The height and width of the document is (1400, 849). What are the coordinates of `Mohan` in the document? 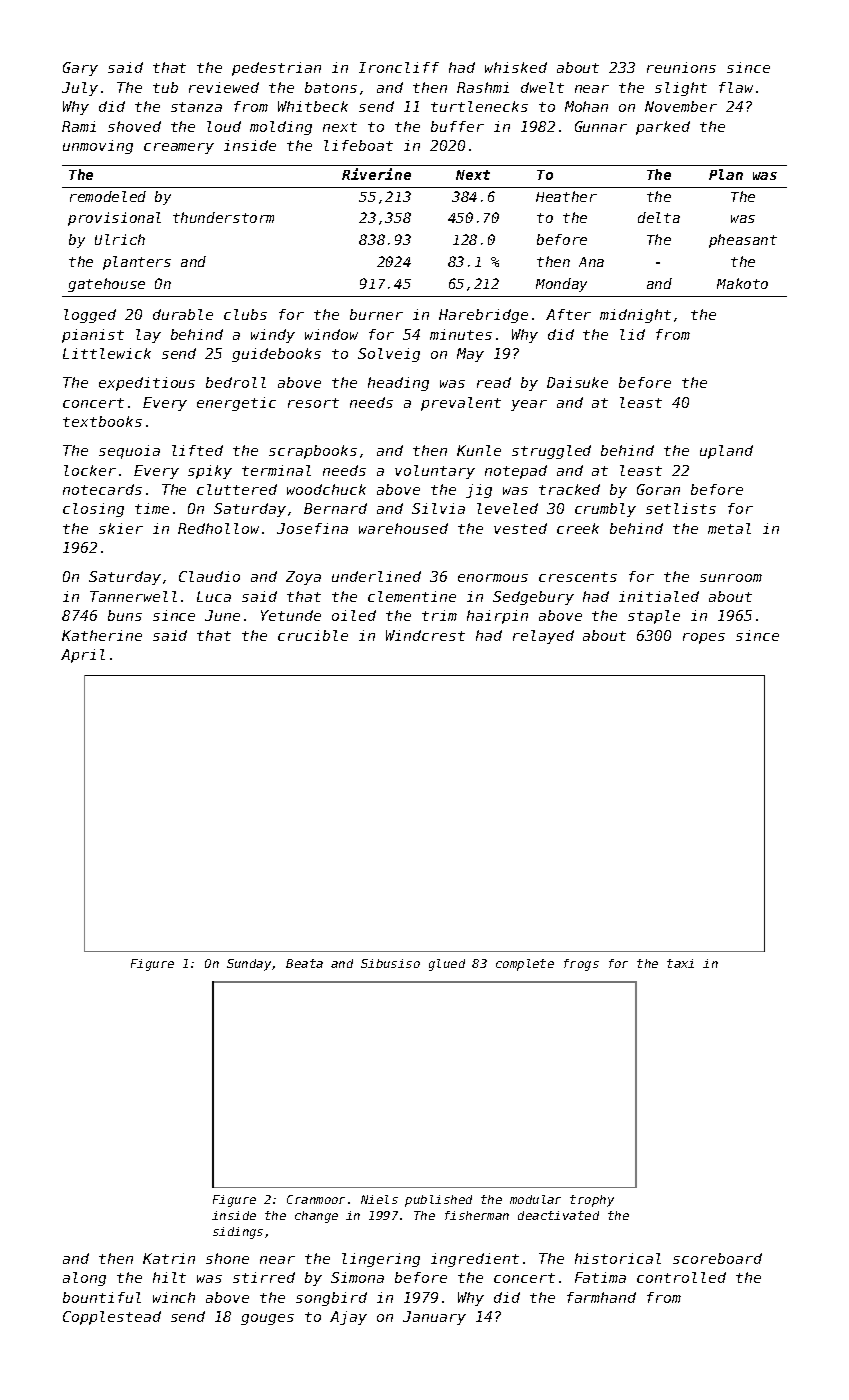 It's located at (586, 106).
